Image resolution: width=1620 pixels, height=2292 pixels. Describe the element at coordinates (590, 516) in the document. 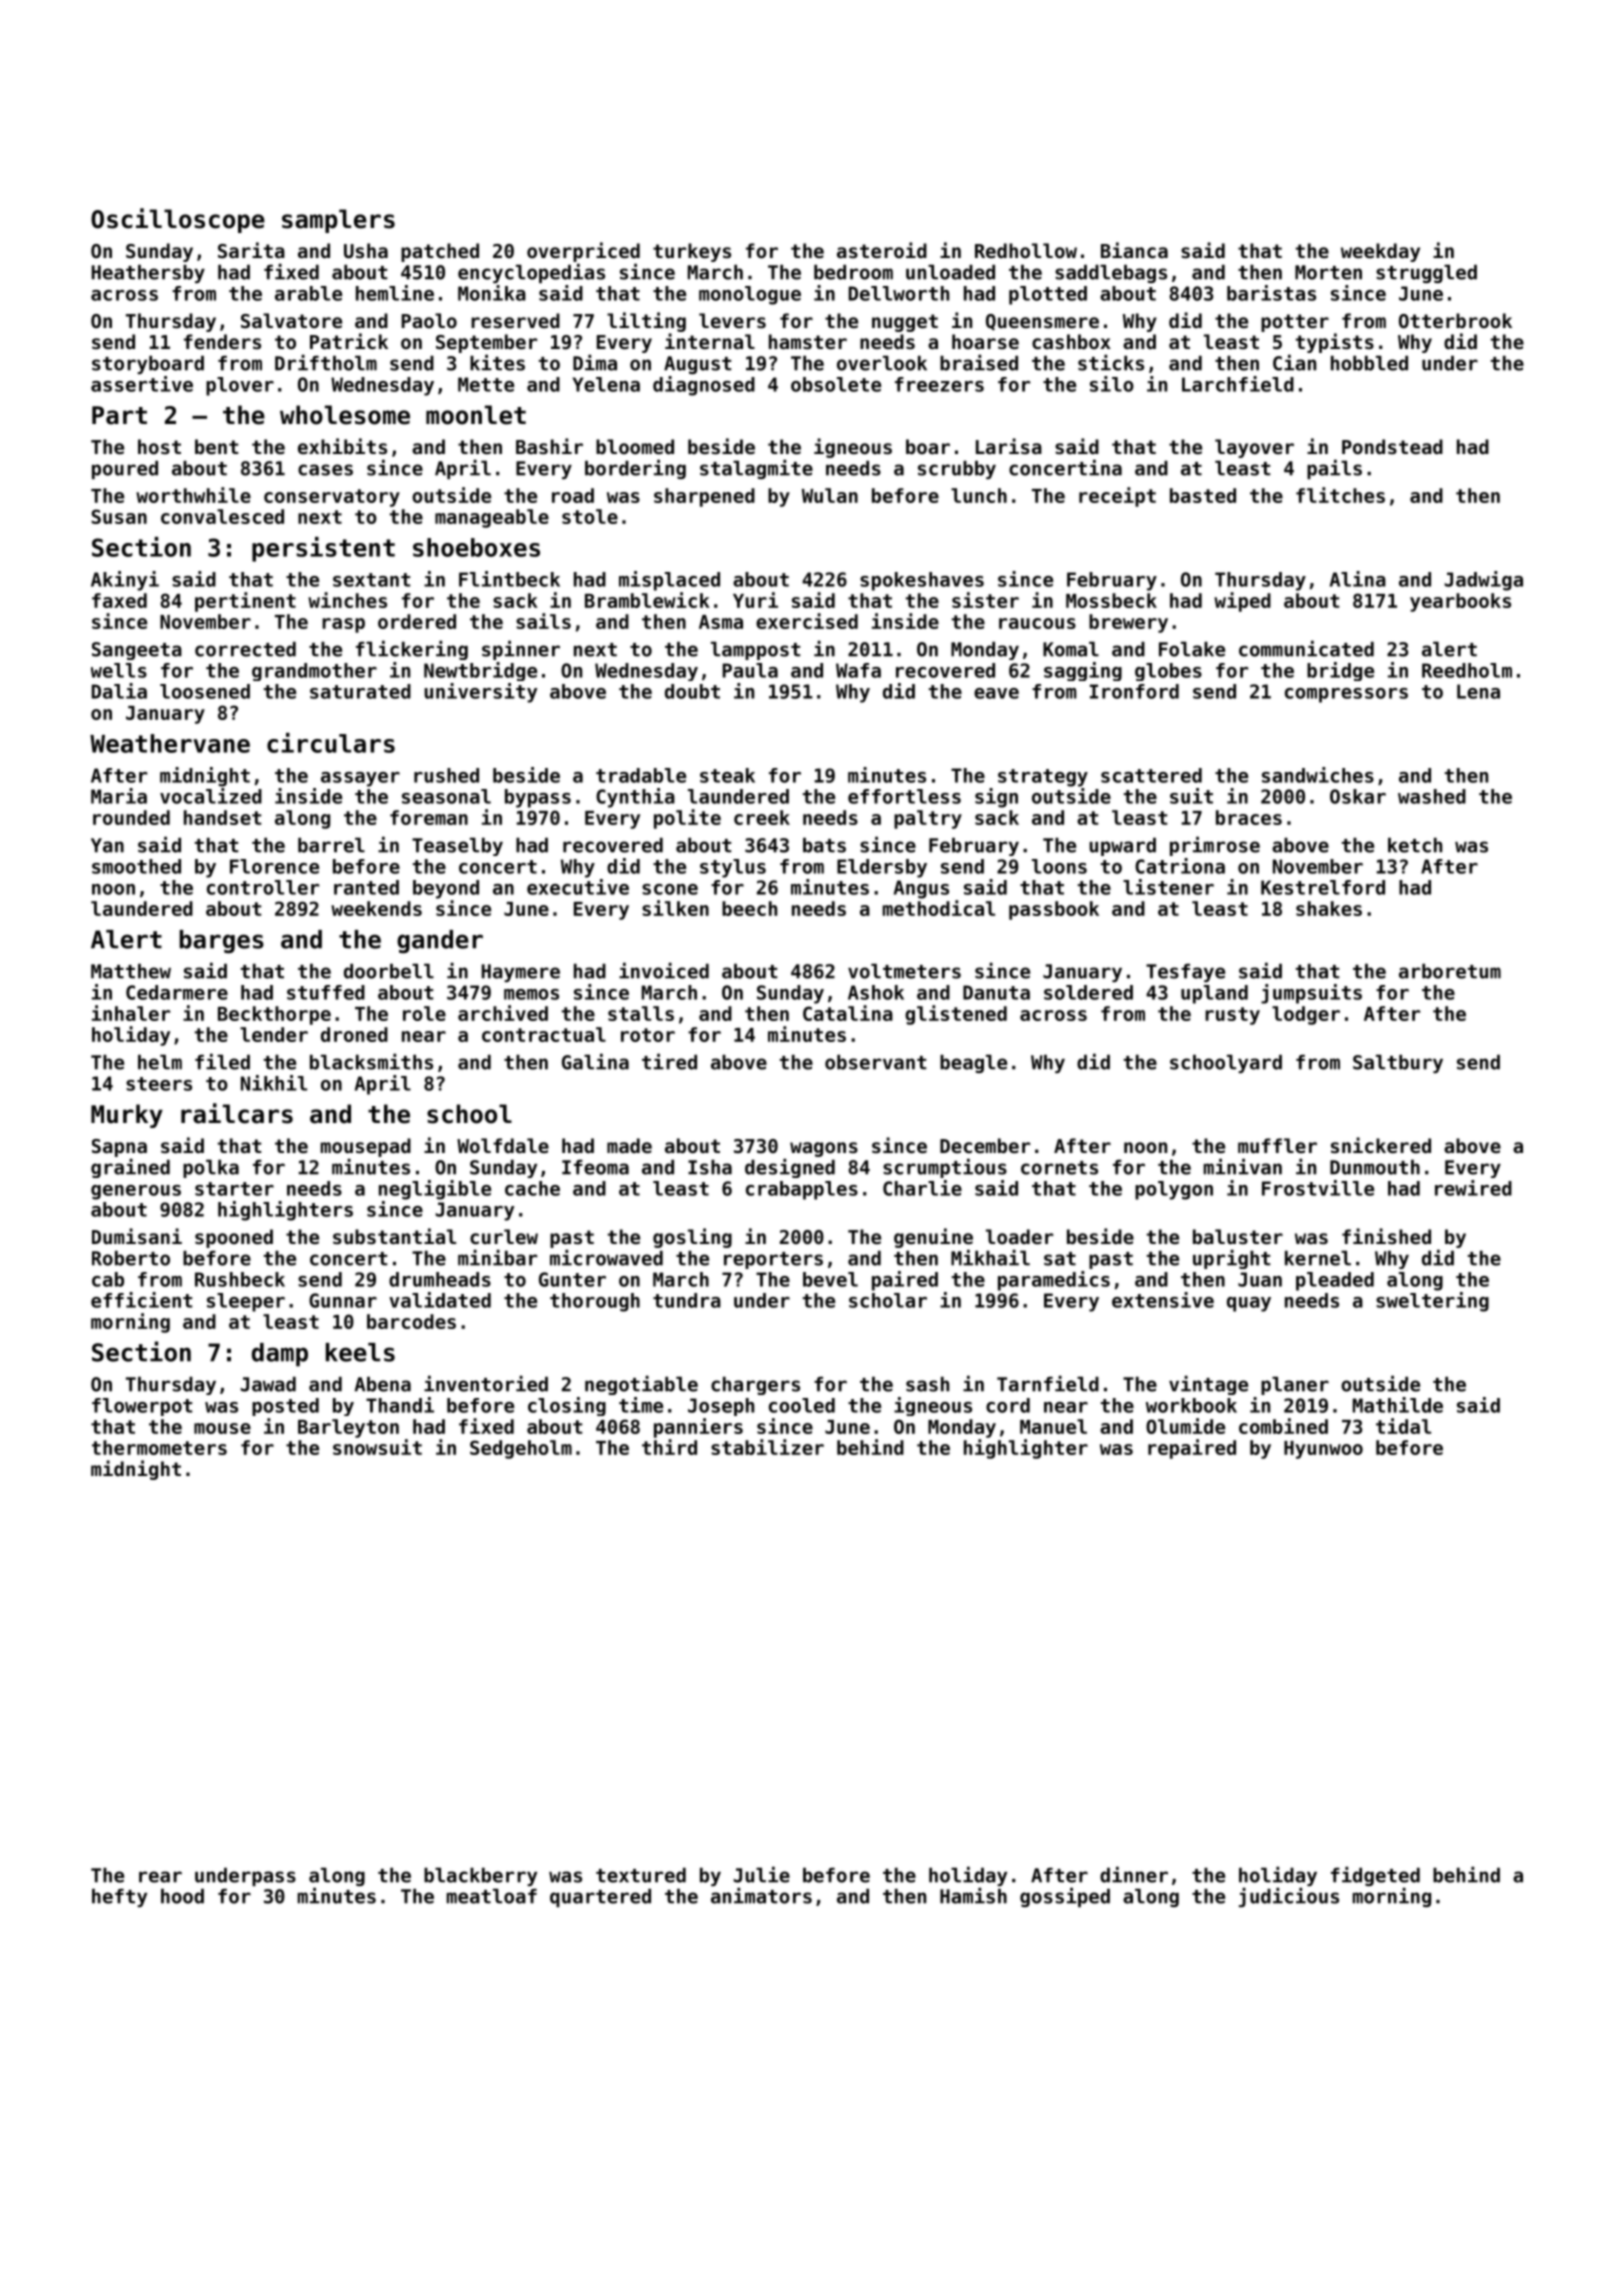

I see `stole` at that location.
